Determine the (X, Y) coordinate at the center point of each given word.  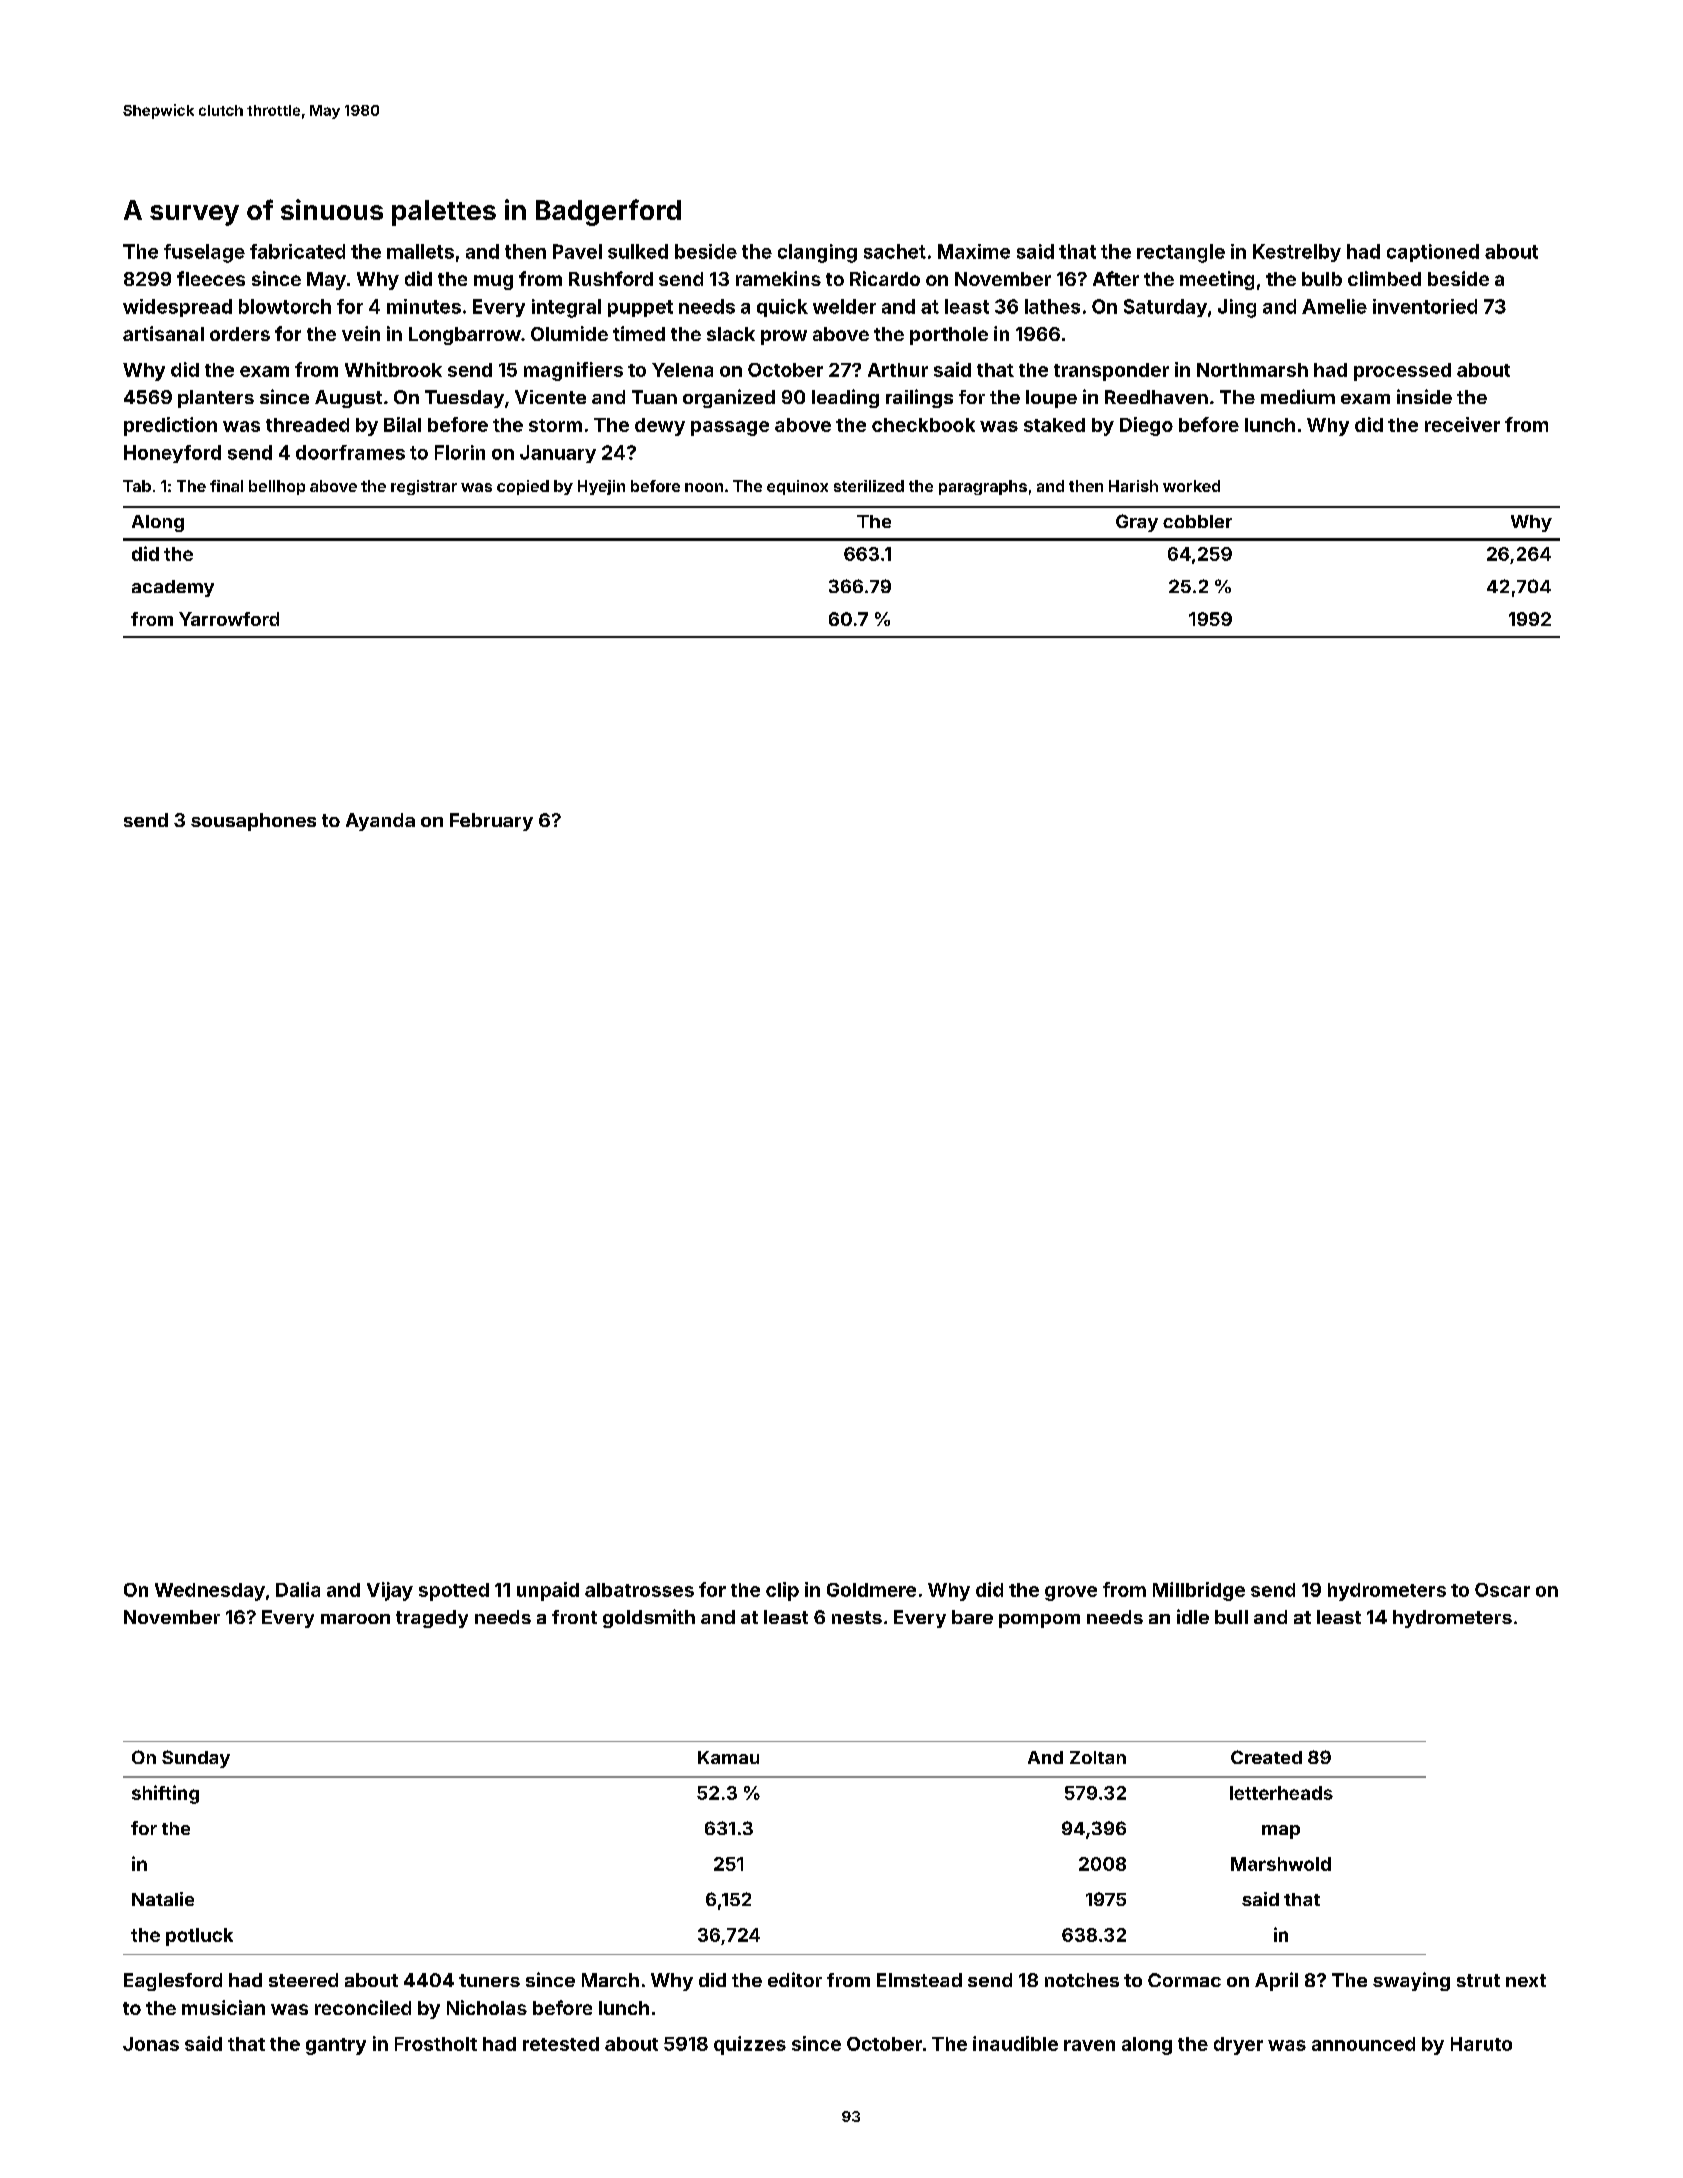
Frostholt (436, 2044)
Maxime (974, 251)
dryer (1238, 2046)
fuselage (204, 253)
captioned (1433, 253)
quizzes (750, 2045)
